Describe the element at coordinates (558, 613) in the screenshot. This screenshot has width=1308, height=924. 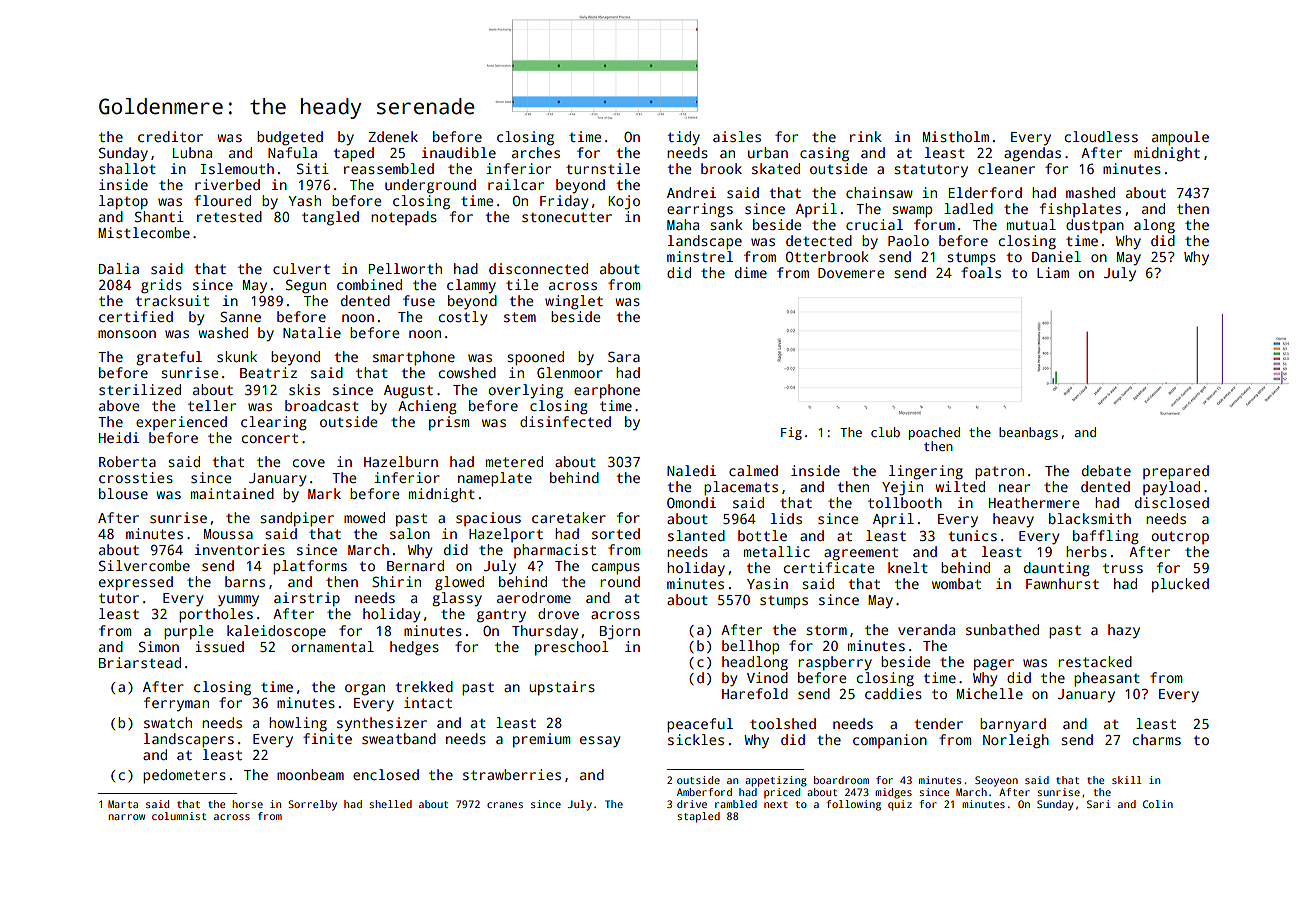
I see `drove` at that location.
